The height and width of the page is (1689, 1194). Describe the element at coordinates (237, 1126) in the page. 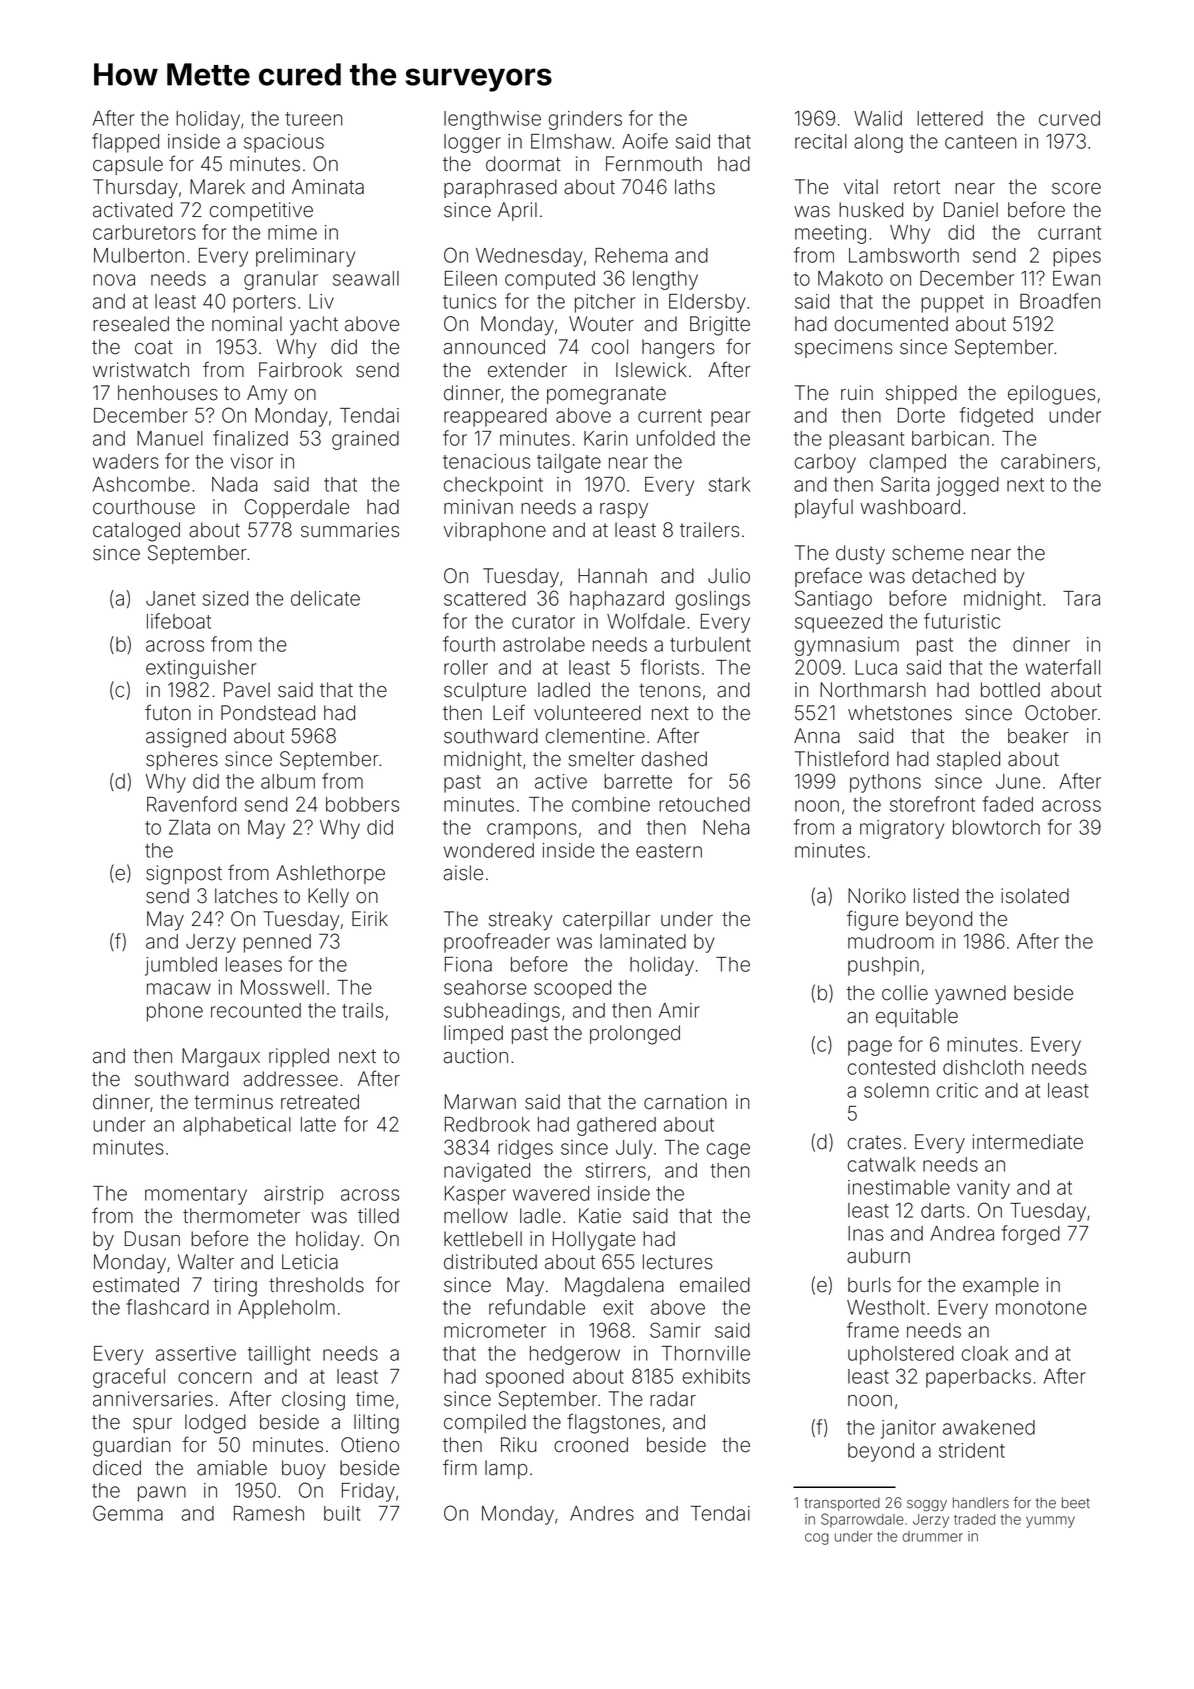

I see `alphabetical` at that location.
